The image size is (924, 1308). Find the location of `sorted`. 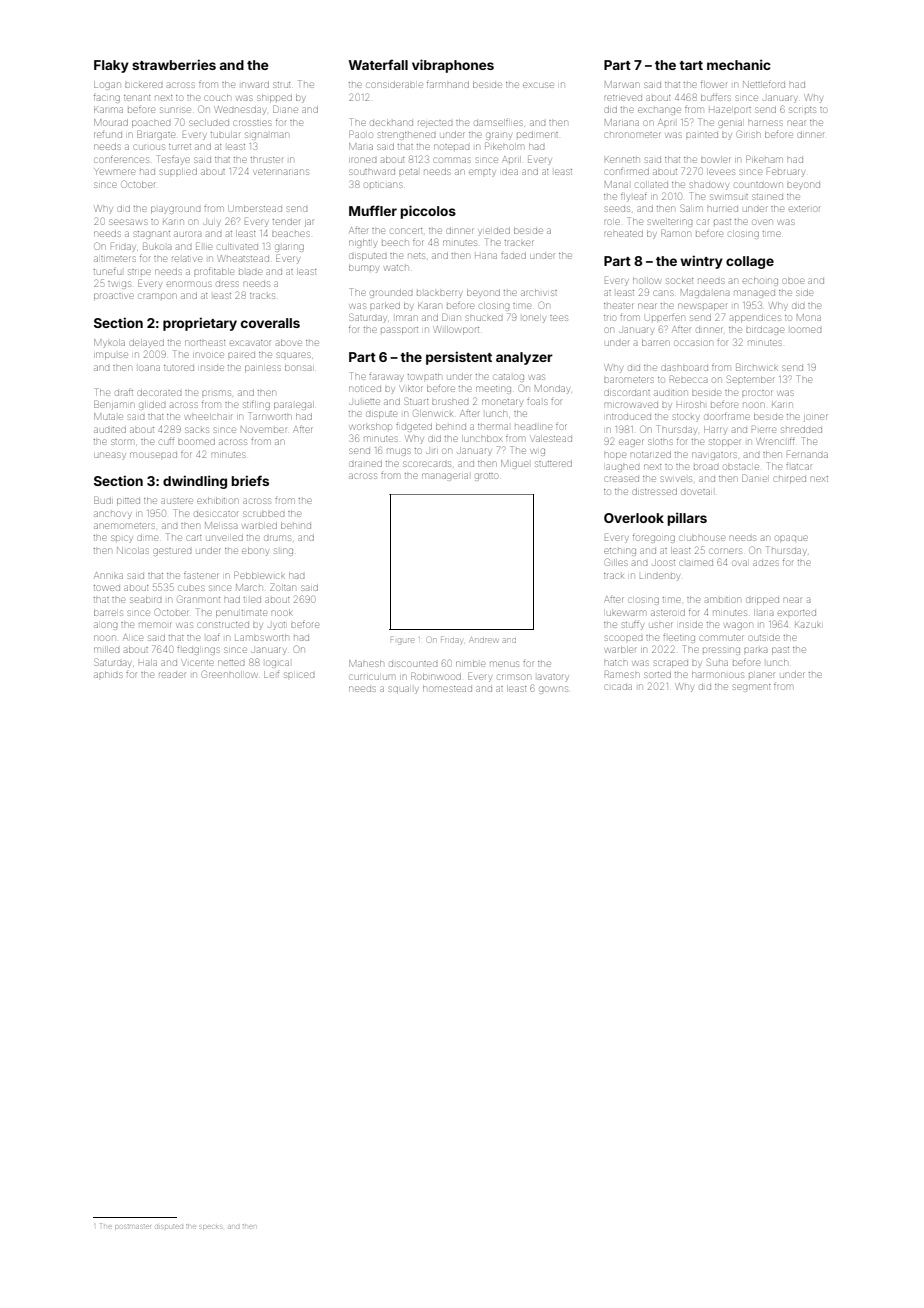

sorted is located at coordinates (657, 675).
